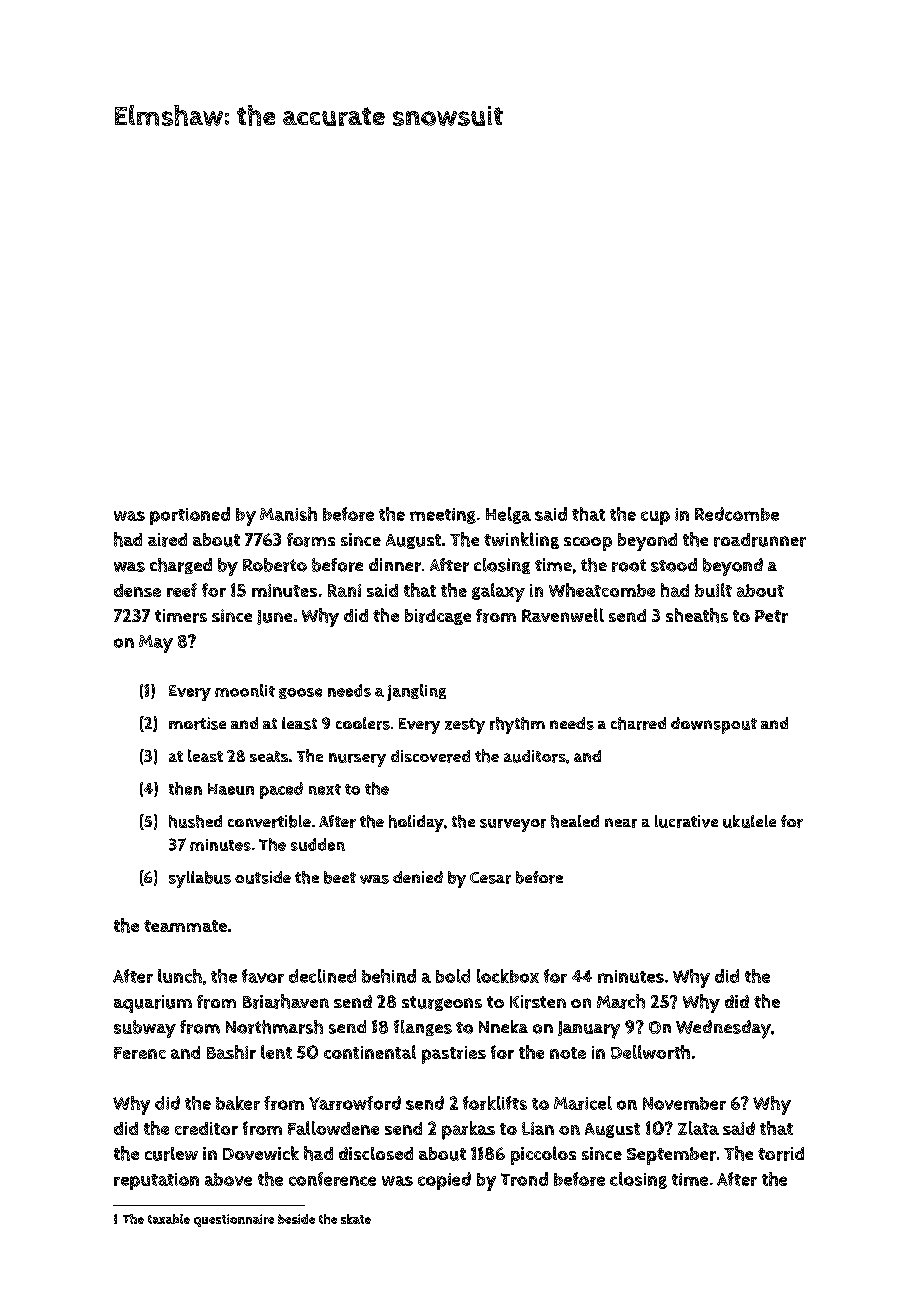  Describe the element at coordinates (517, 725) in the screenshot. I see `rhythm` at that location.
